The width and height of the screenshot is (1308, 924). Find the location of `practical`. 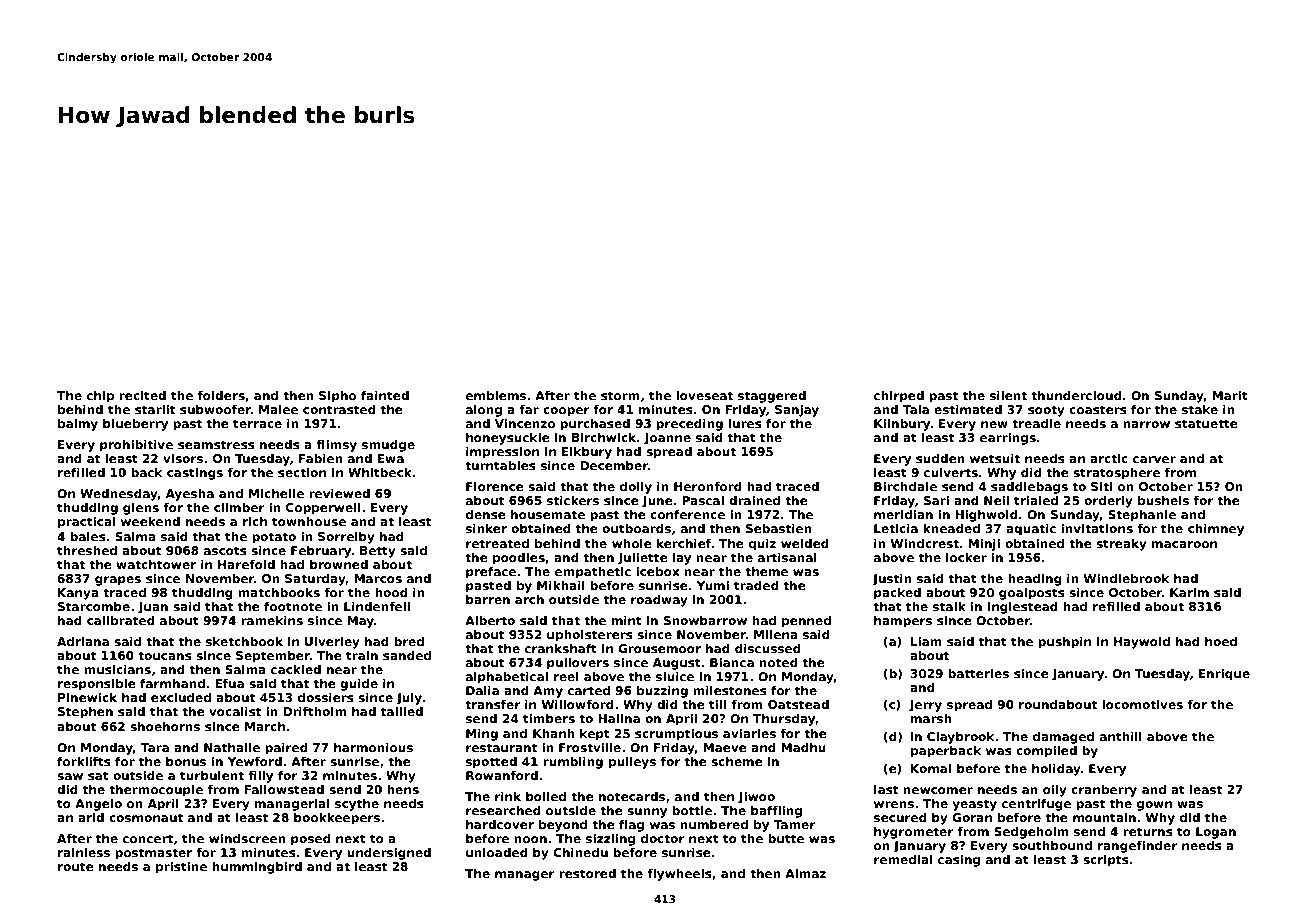

practical is located at coordinates (86, 523).
